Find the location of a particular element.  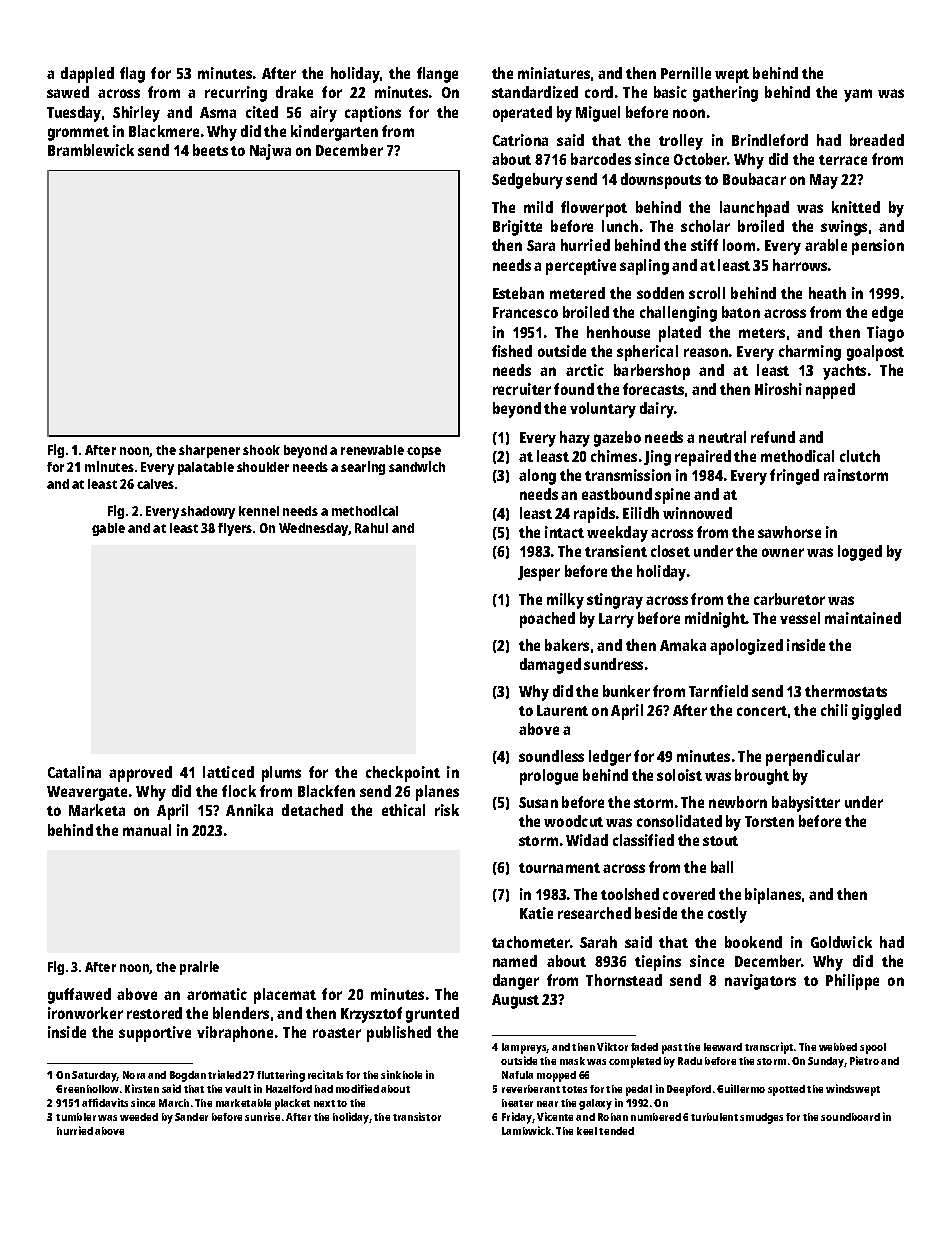

napped is located at coordinates (830, 391).
